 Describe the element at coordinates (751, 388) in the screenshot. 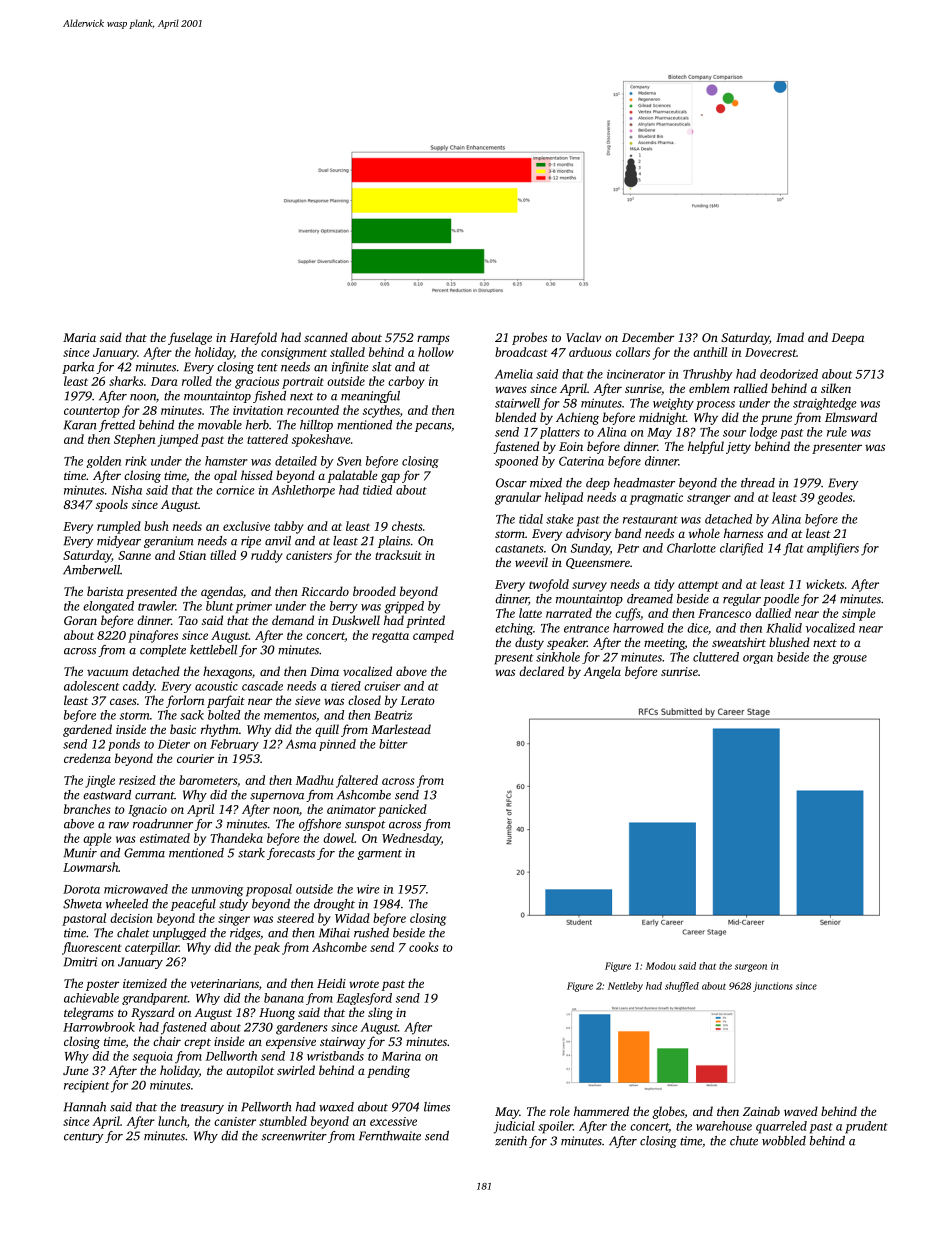

I see `rallied` at that location.
